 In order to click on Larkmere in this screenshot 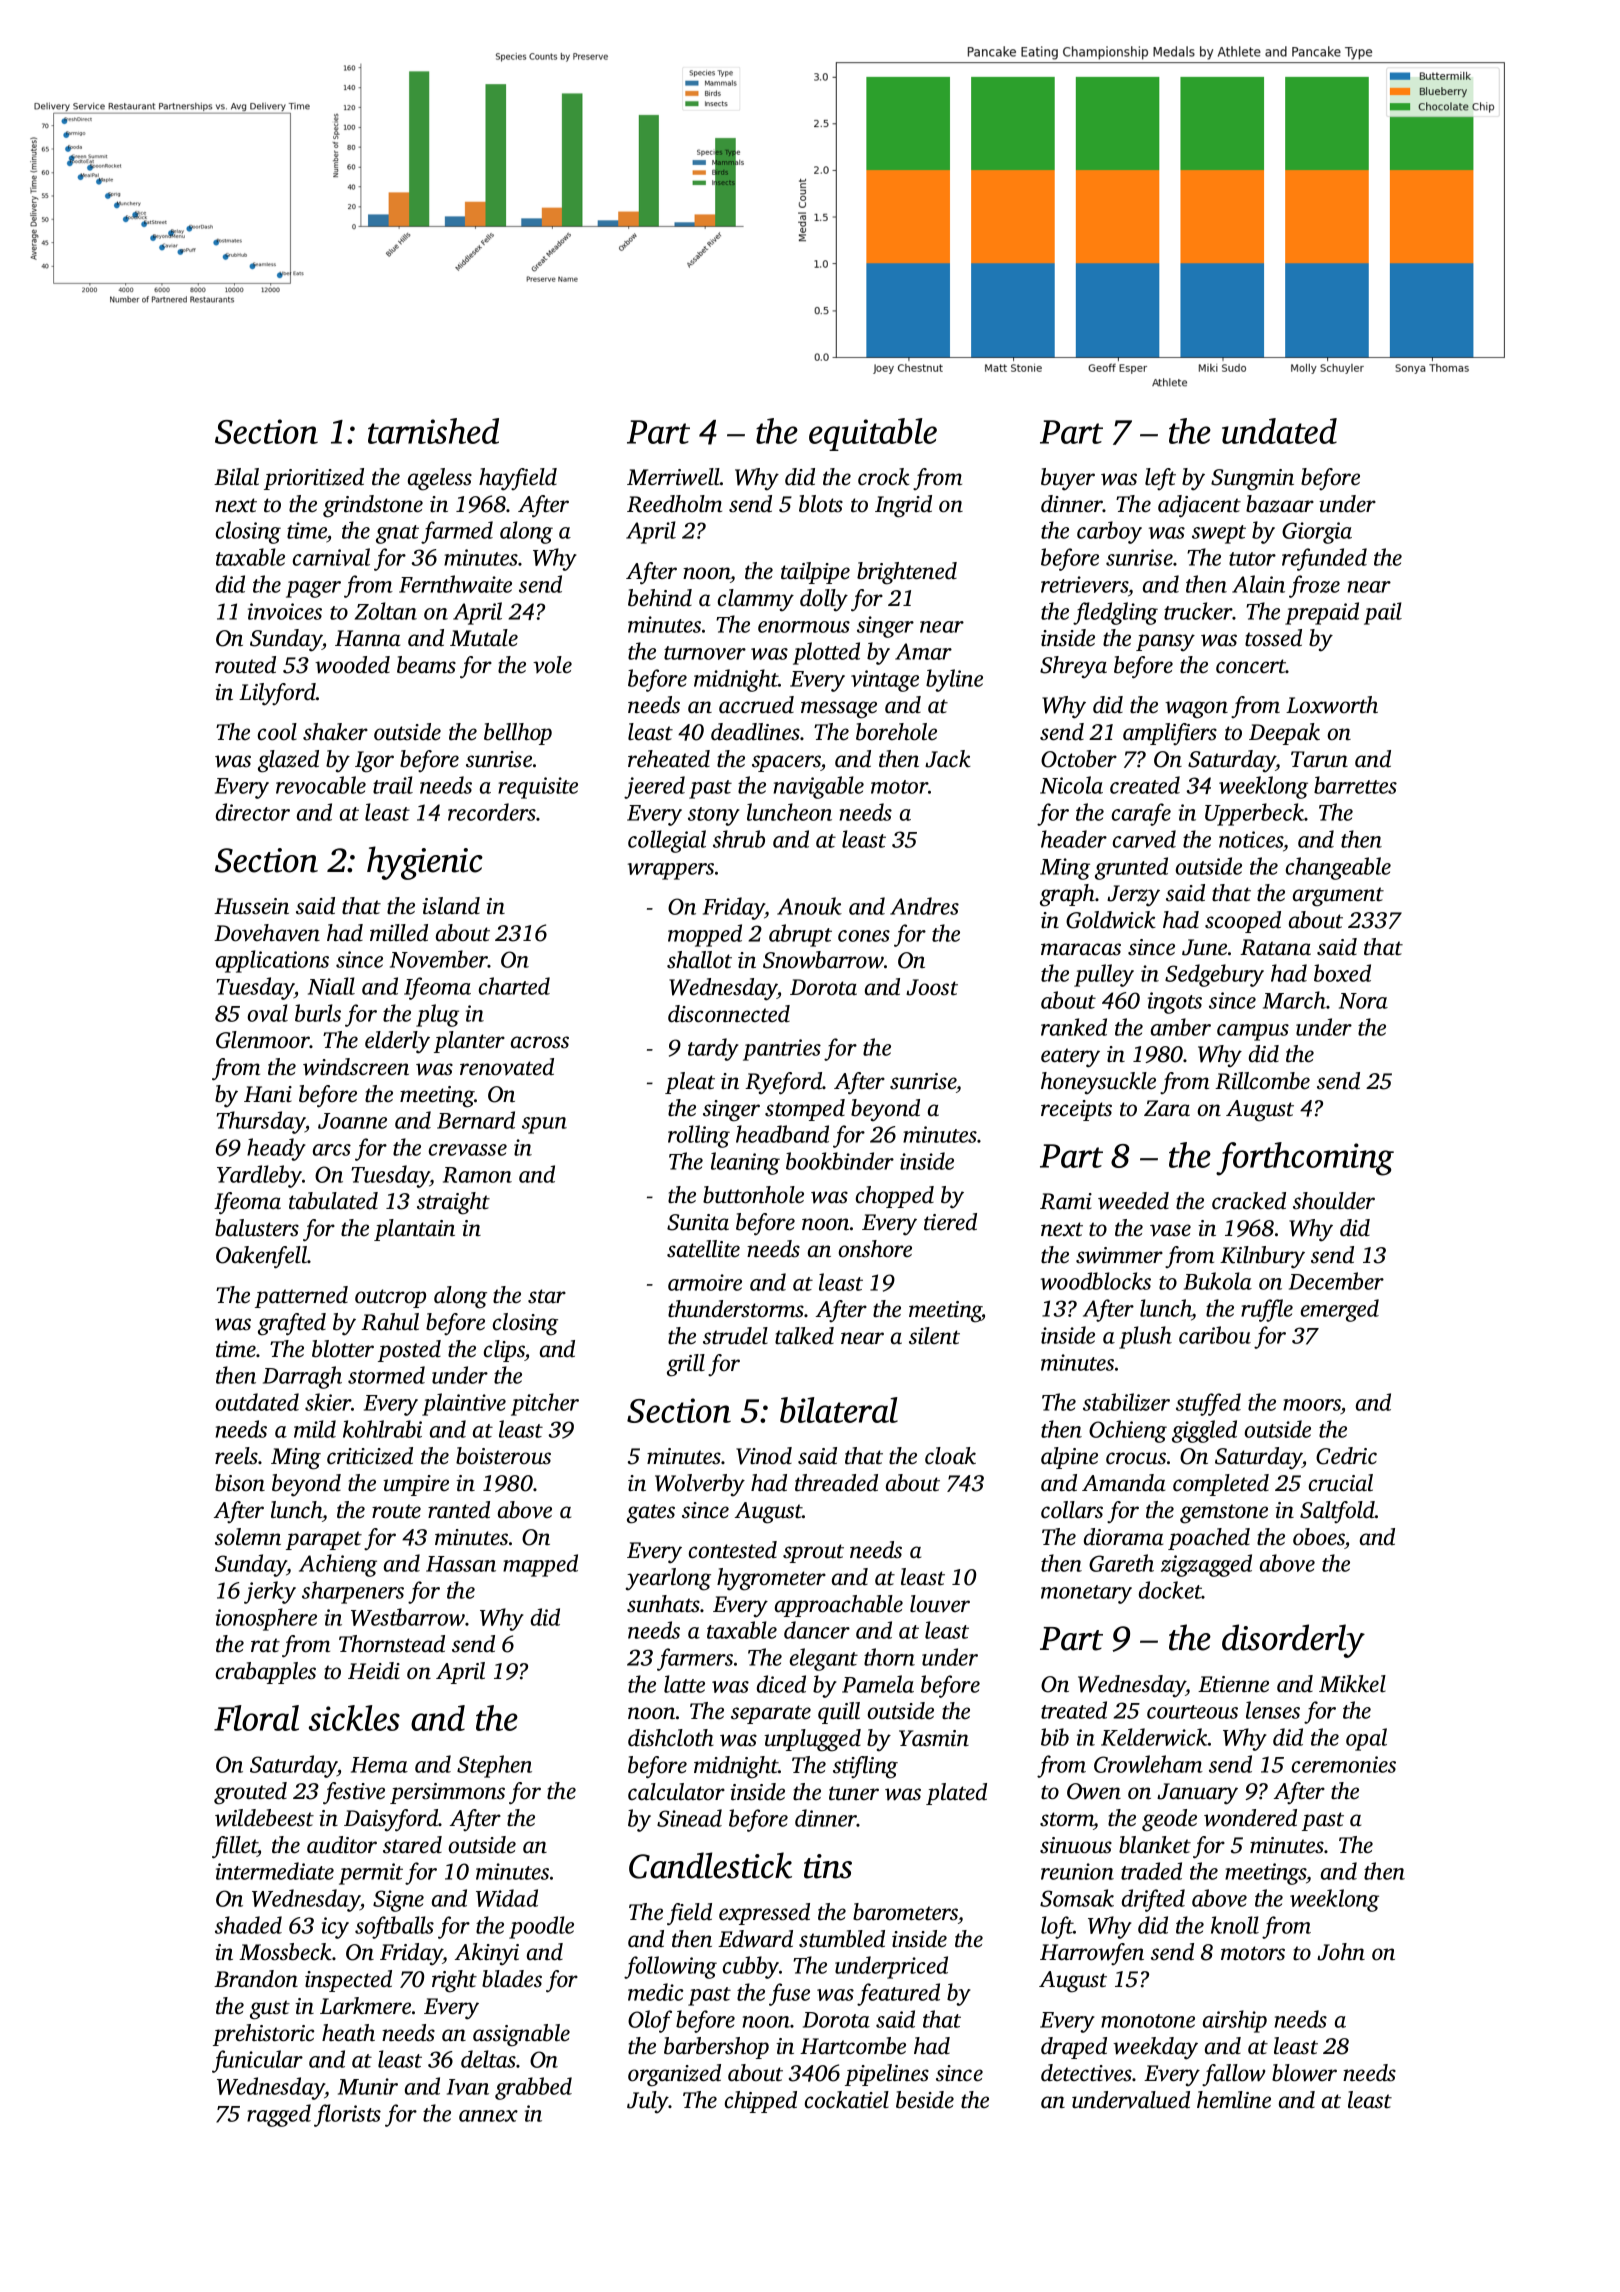, I will do `click(365, 2006)`.
